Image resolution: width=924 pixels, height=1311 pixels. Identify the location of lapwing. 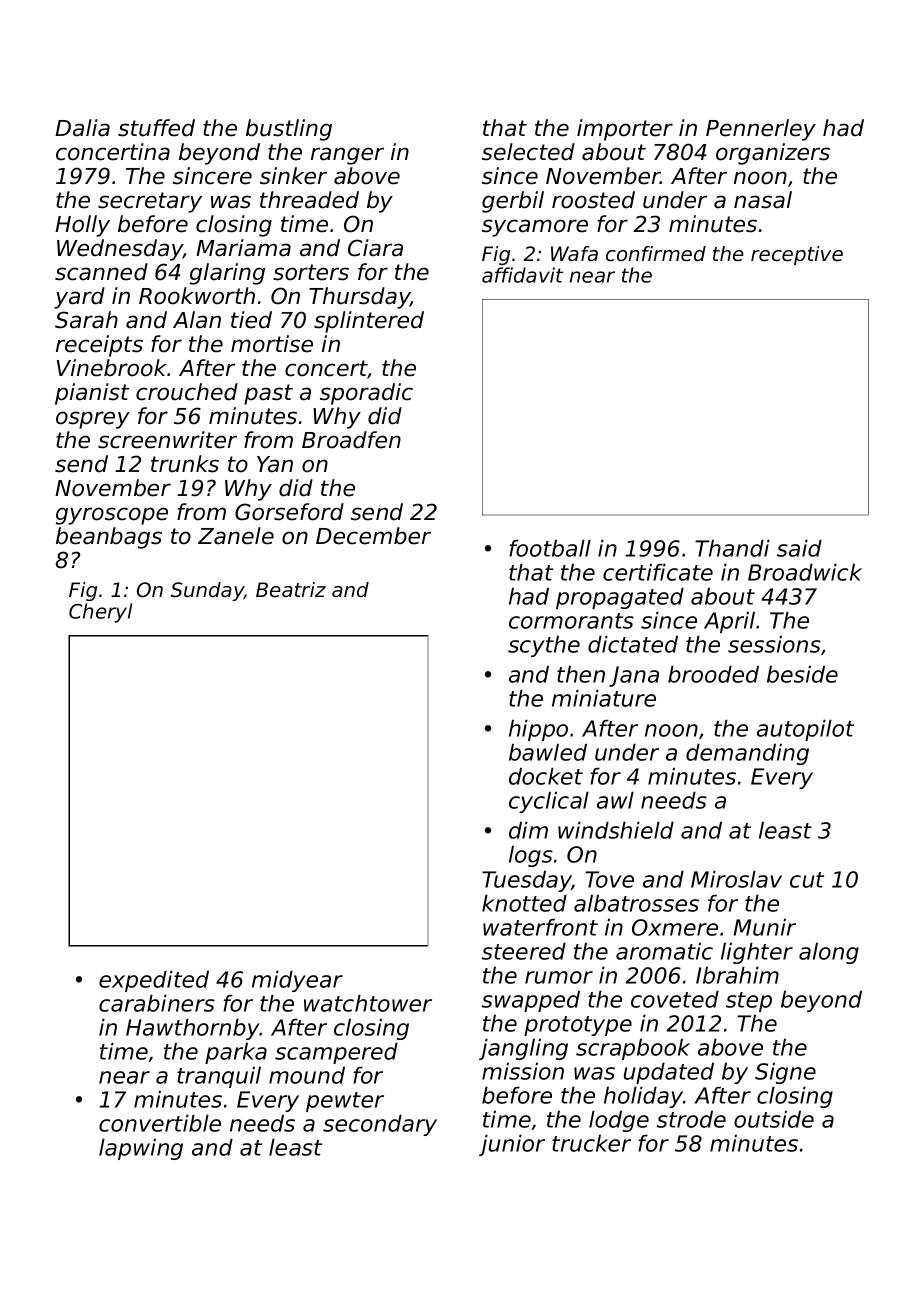
(141, 1149).
